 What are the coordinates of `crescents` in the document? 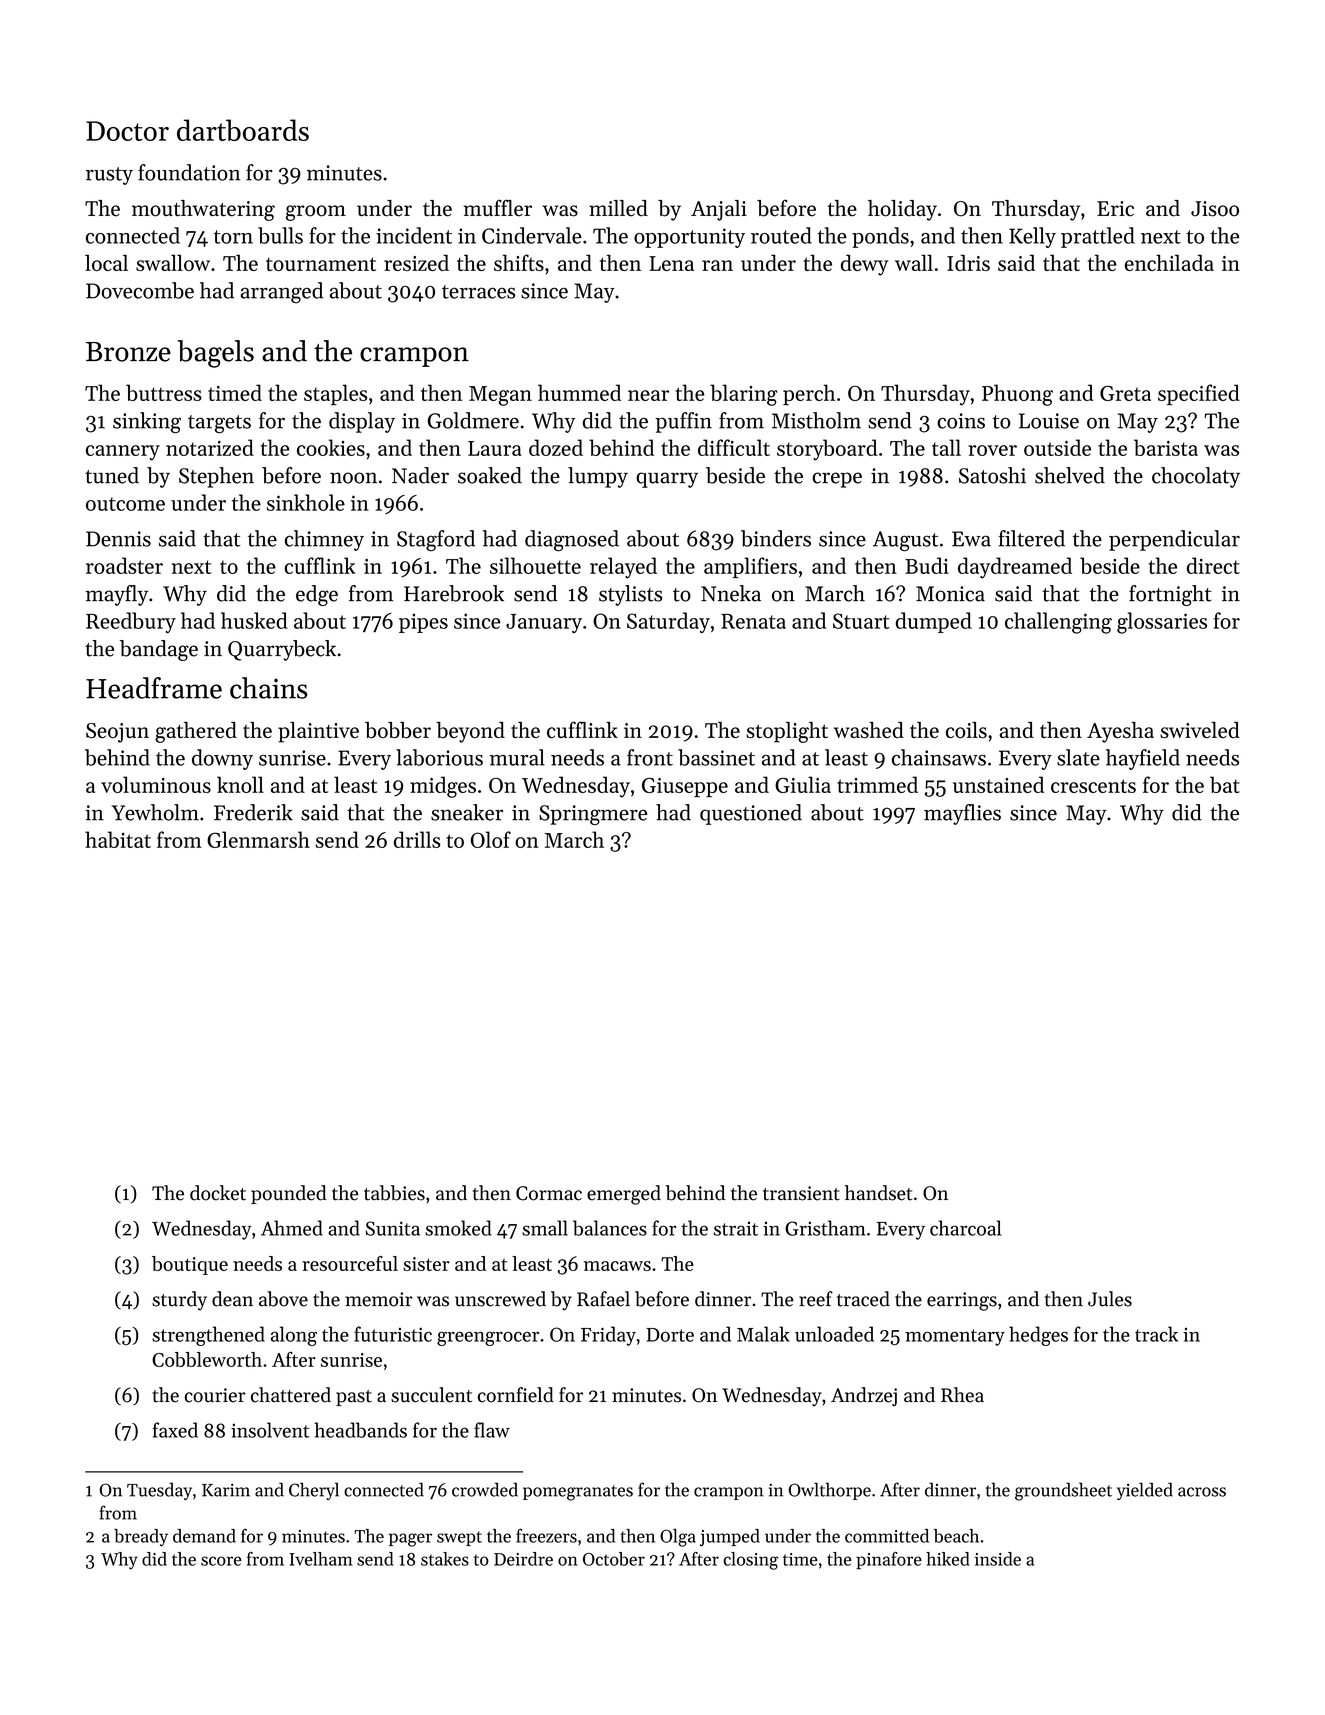 It's located at (1093, 786).
